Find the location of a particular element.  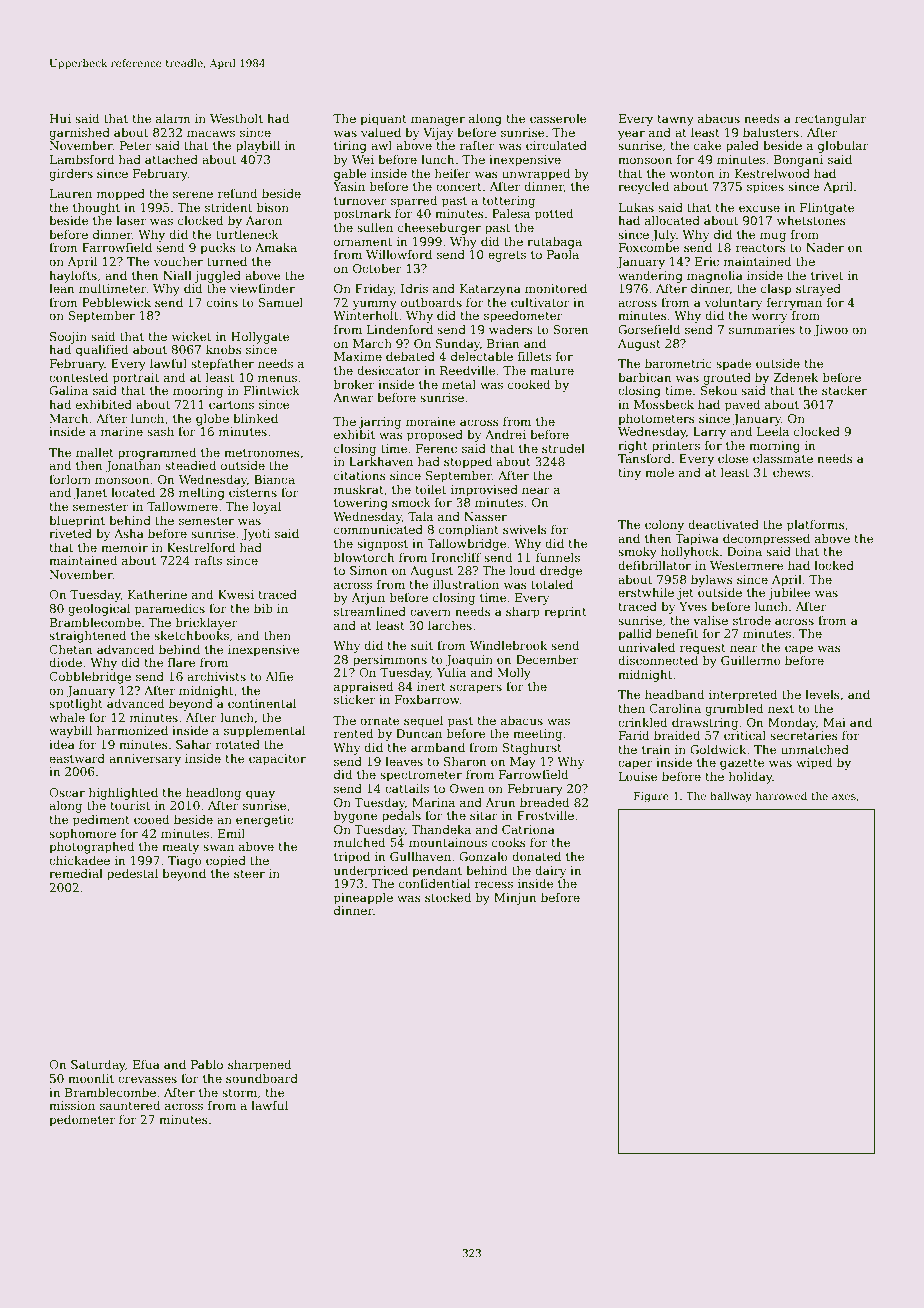

rectangular is located at coordinates (830, 120).
